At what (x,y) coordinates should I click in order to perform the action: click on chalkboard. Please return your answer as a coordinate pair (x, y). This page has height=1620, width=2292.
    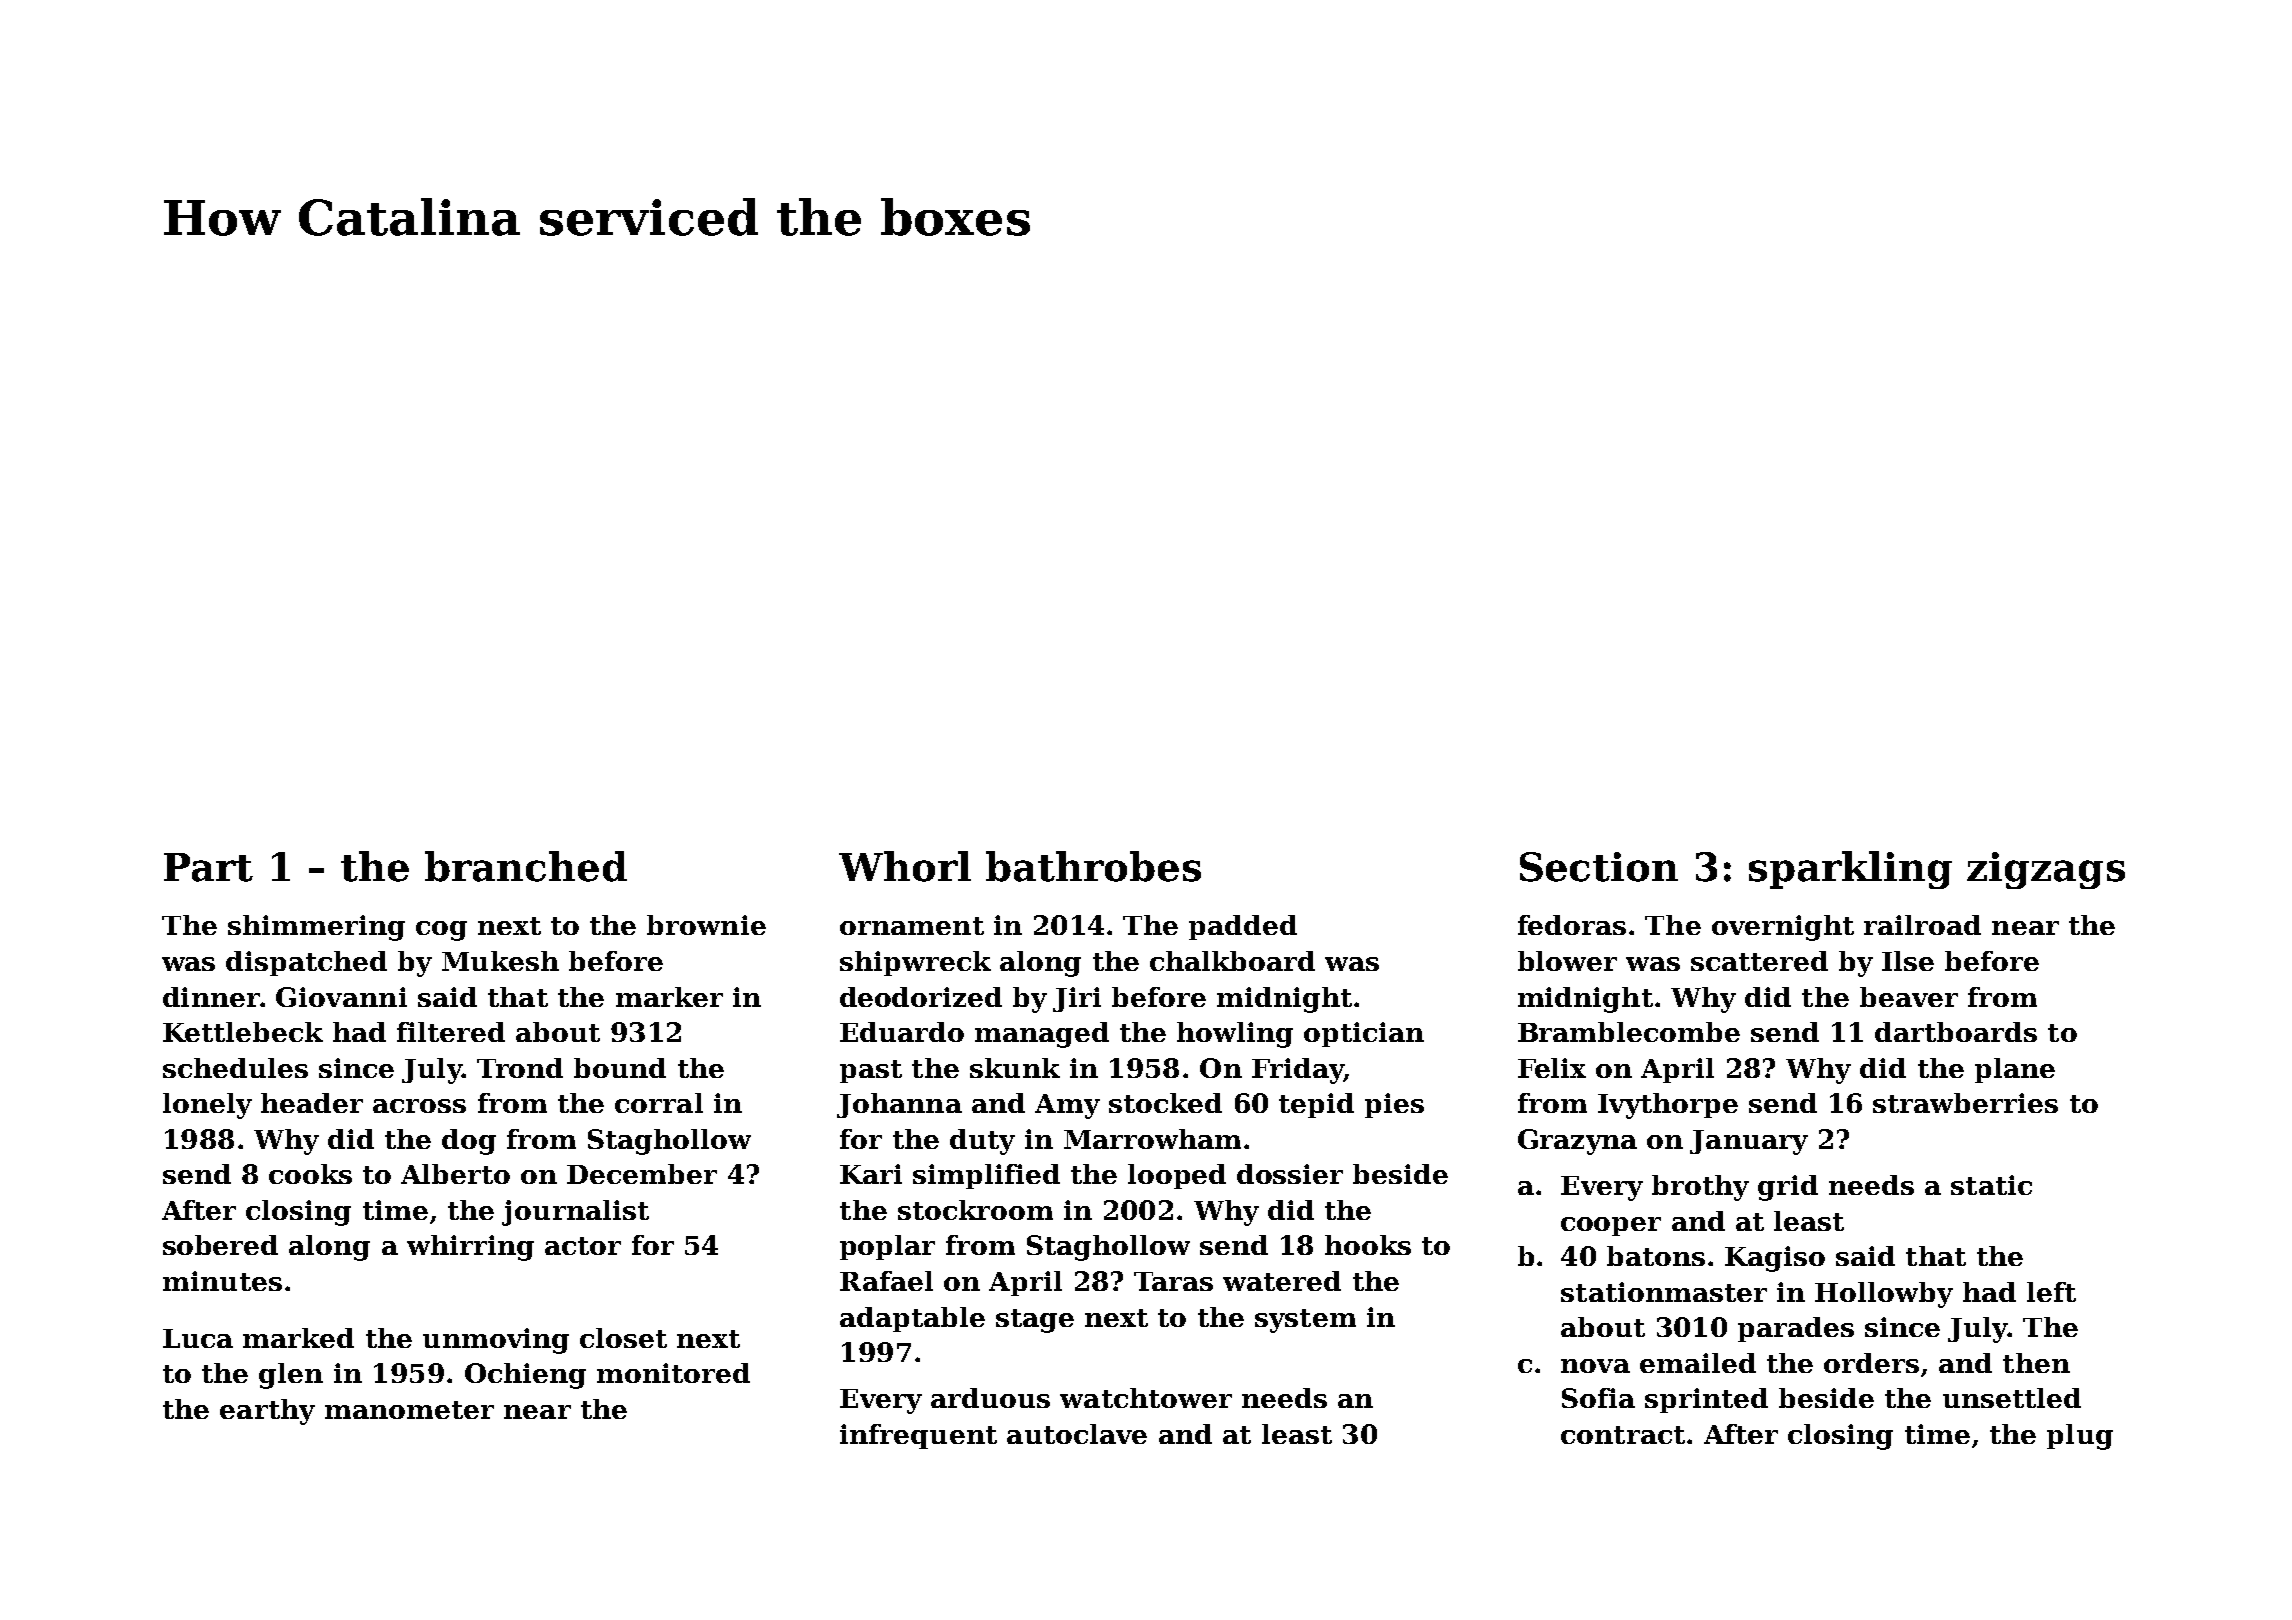
    Looking at the image, I should click on (1232, 961).
